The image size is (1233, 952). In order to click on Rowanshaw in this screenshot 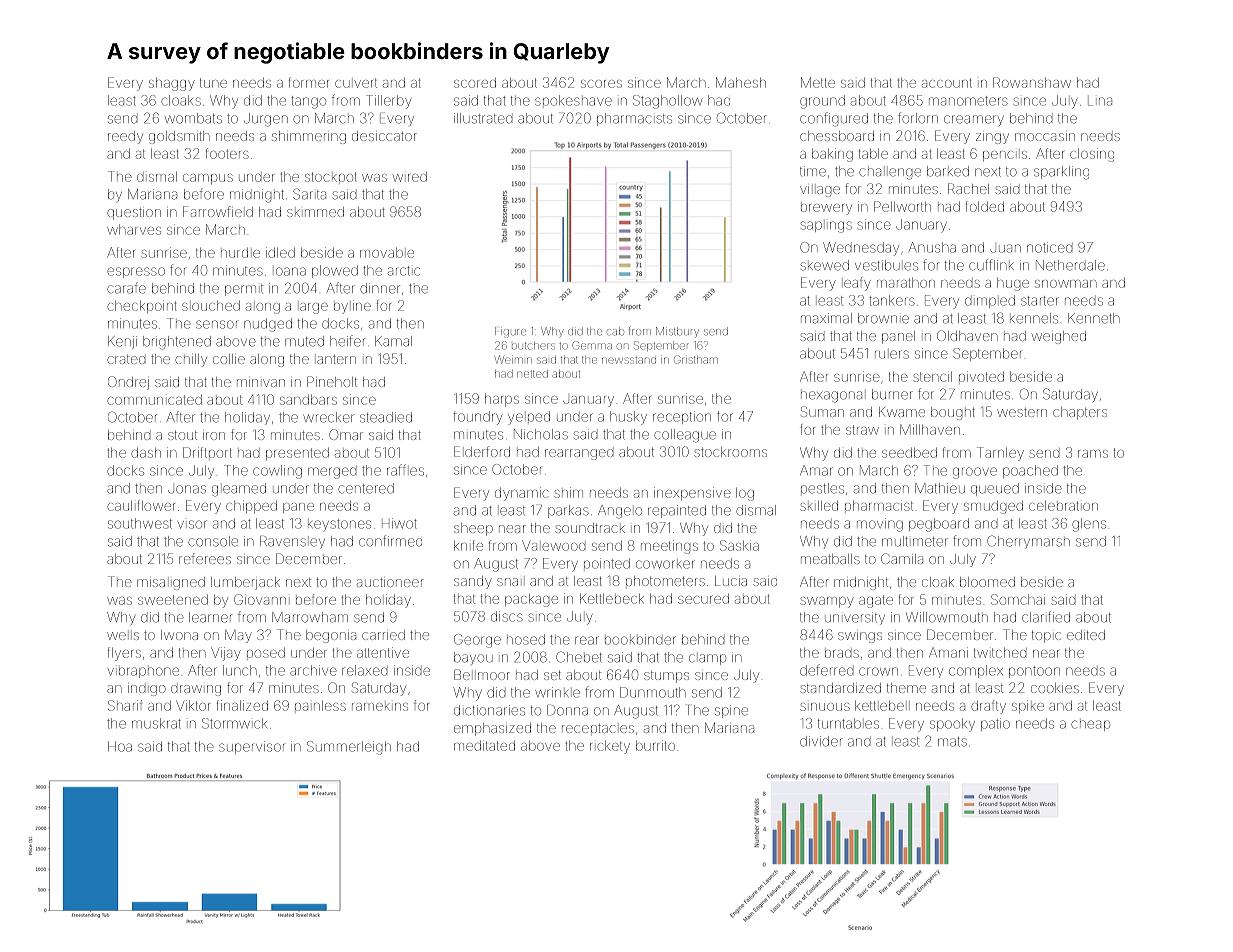, I will do `click(1032, 82)`.
